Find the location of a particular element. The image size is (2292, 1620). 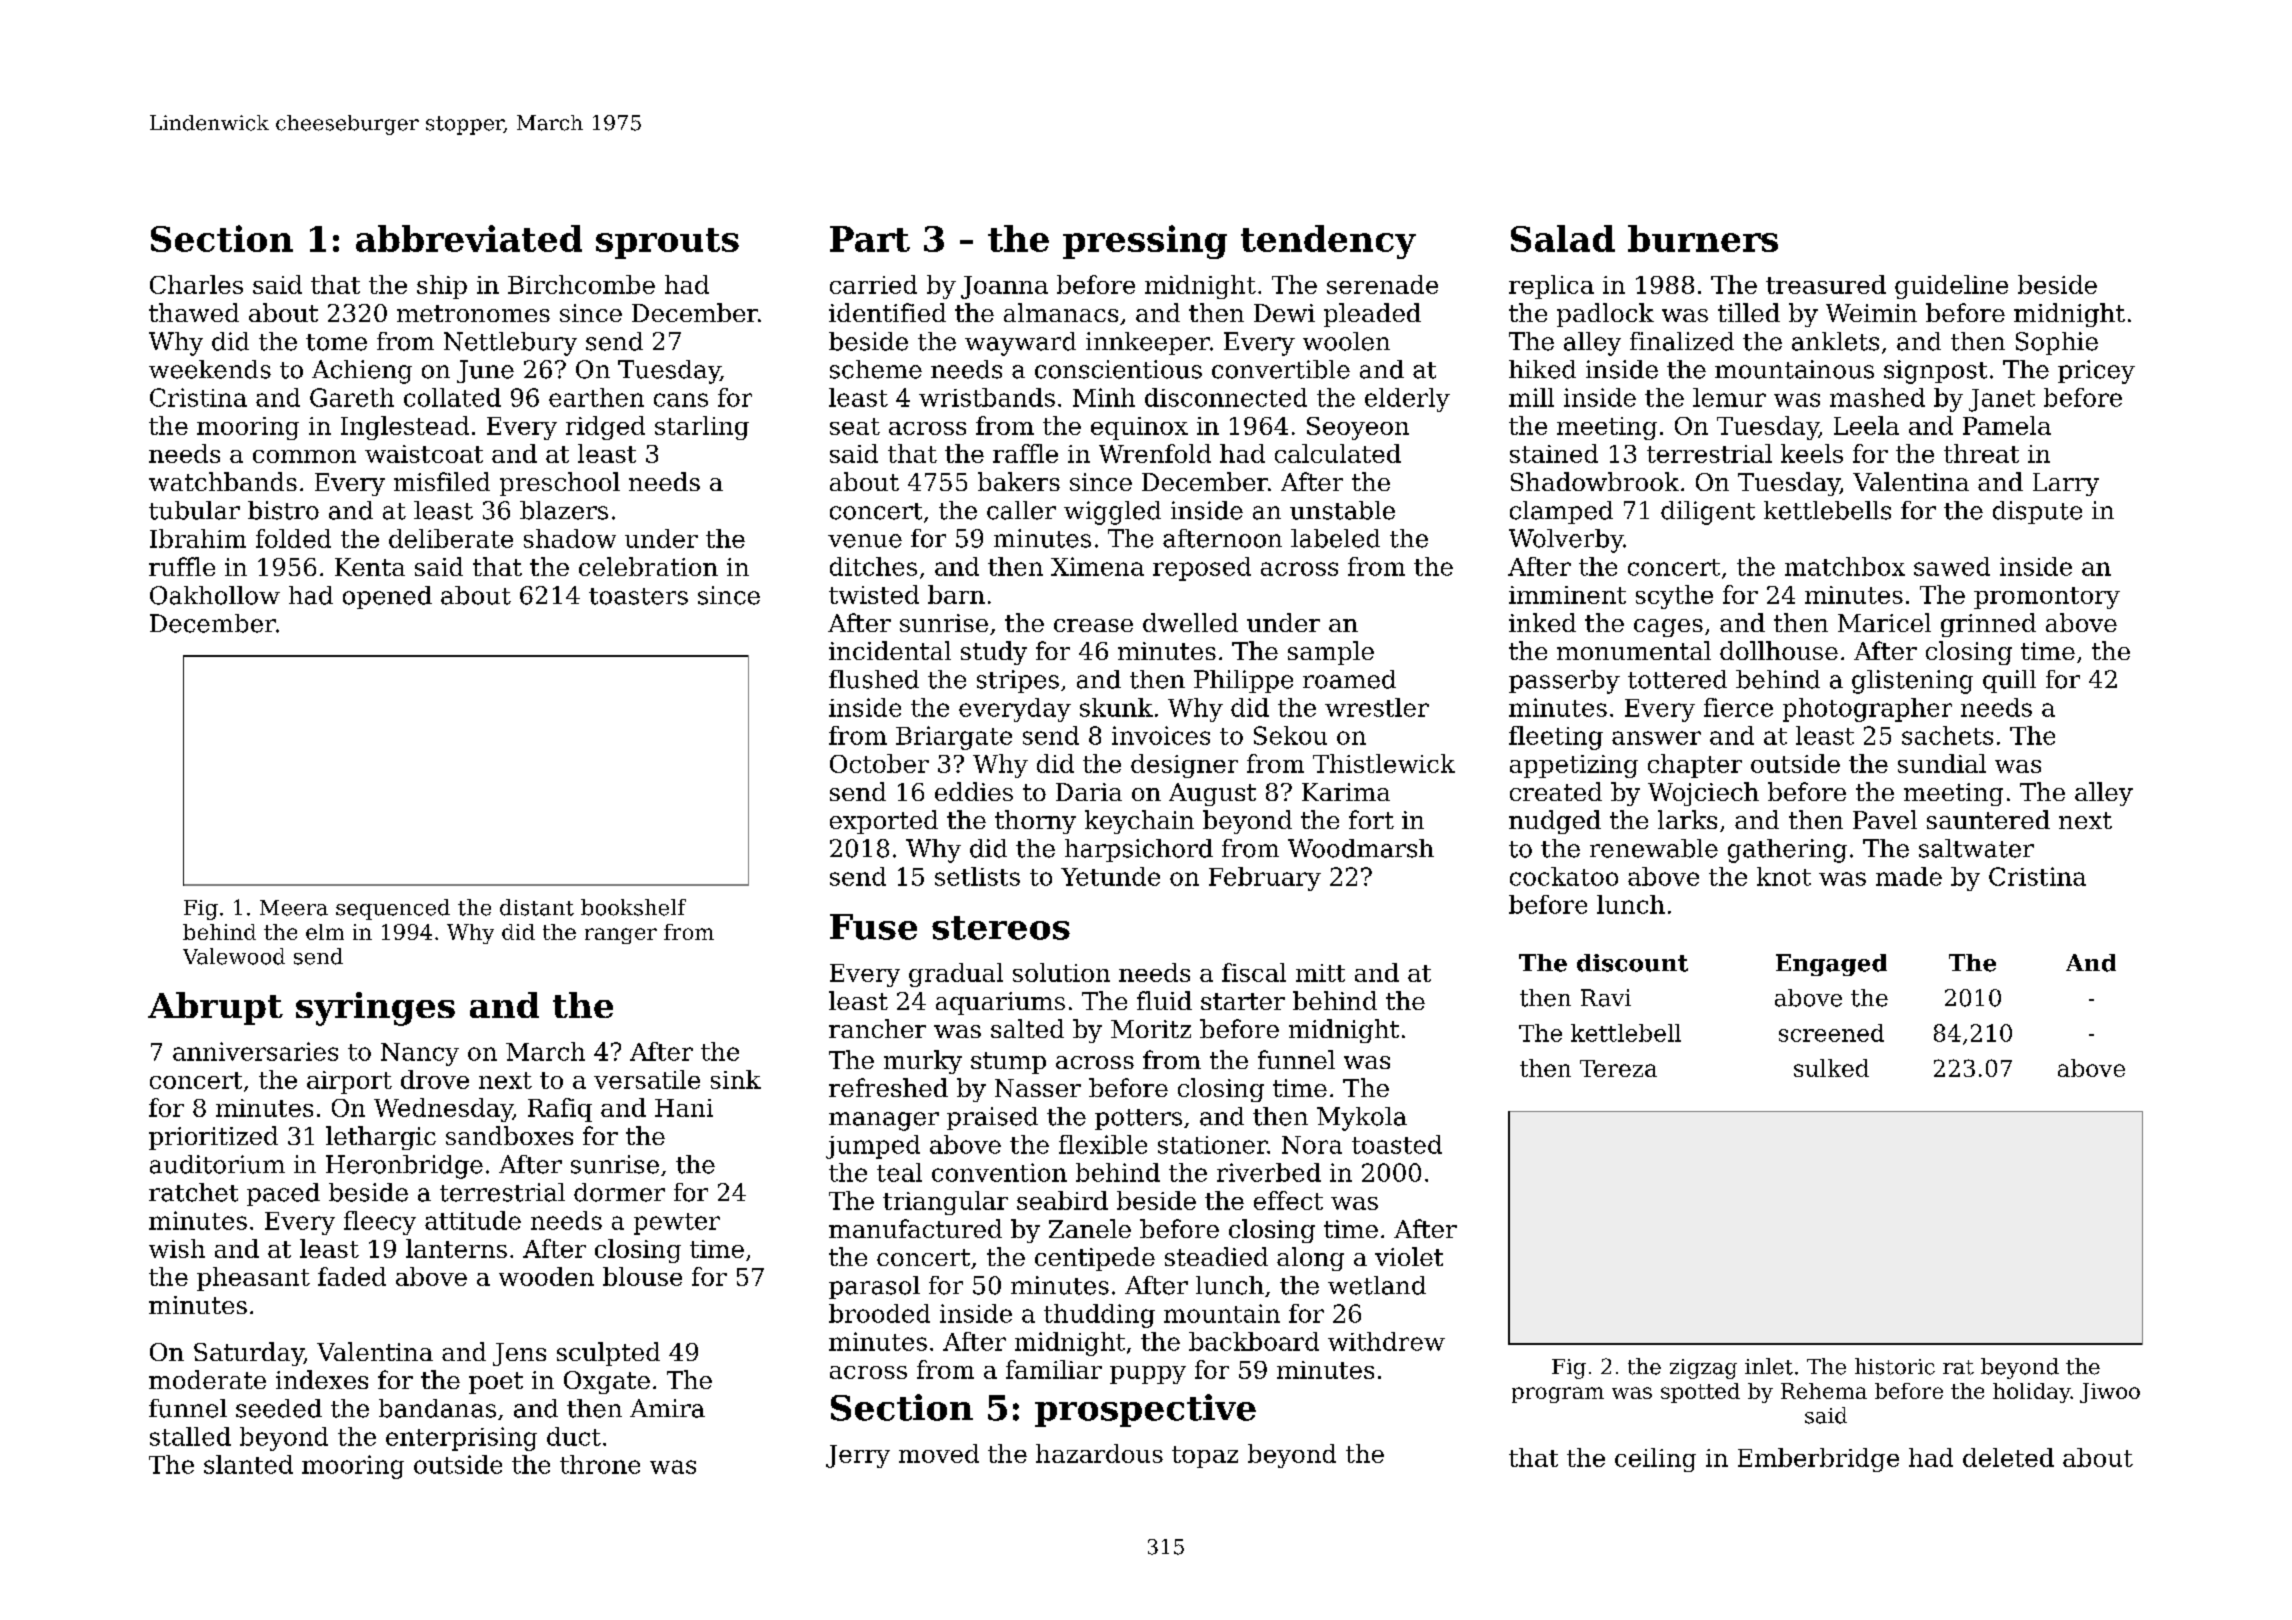

burners is located at coordinates (1703, 238).
